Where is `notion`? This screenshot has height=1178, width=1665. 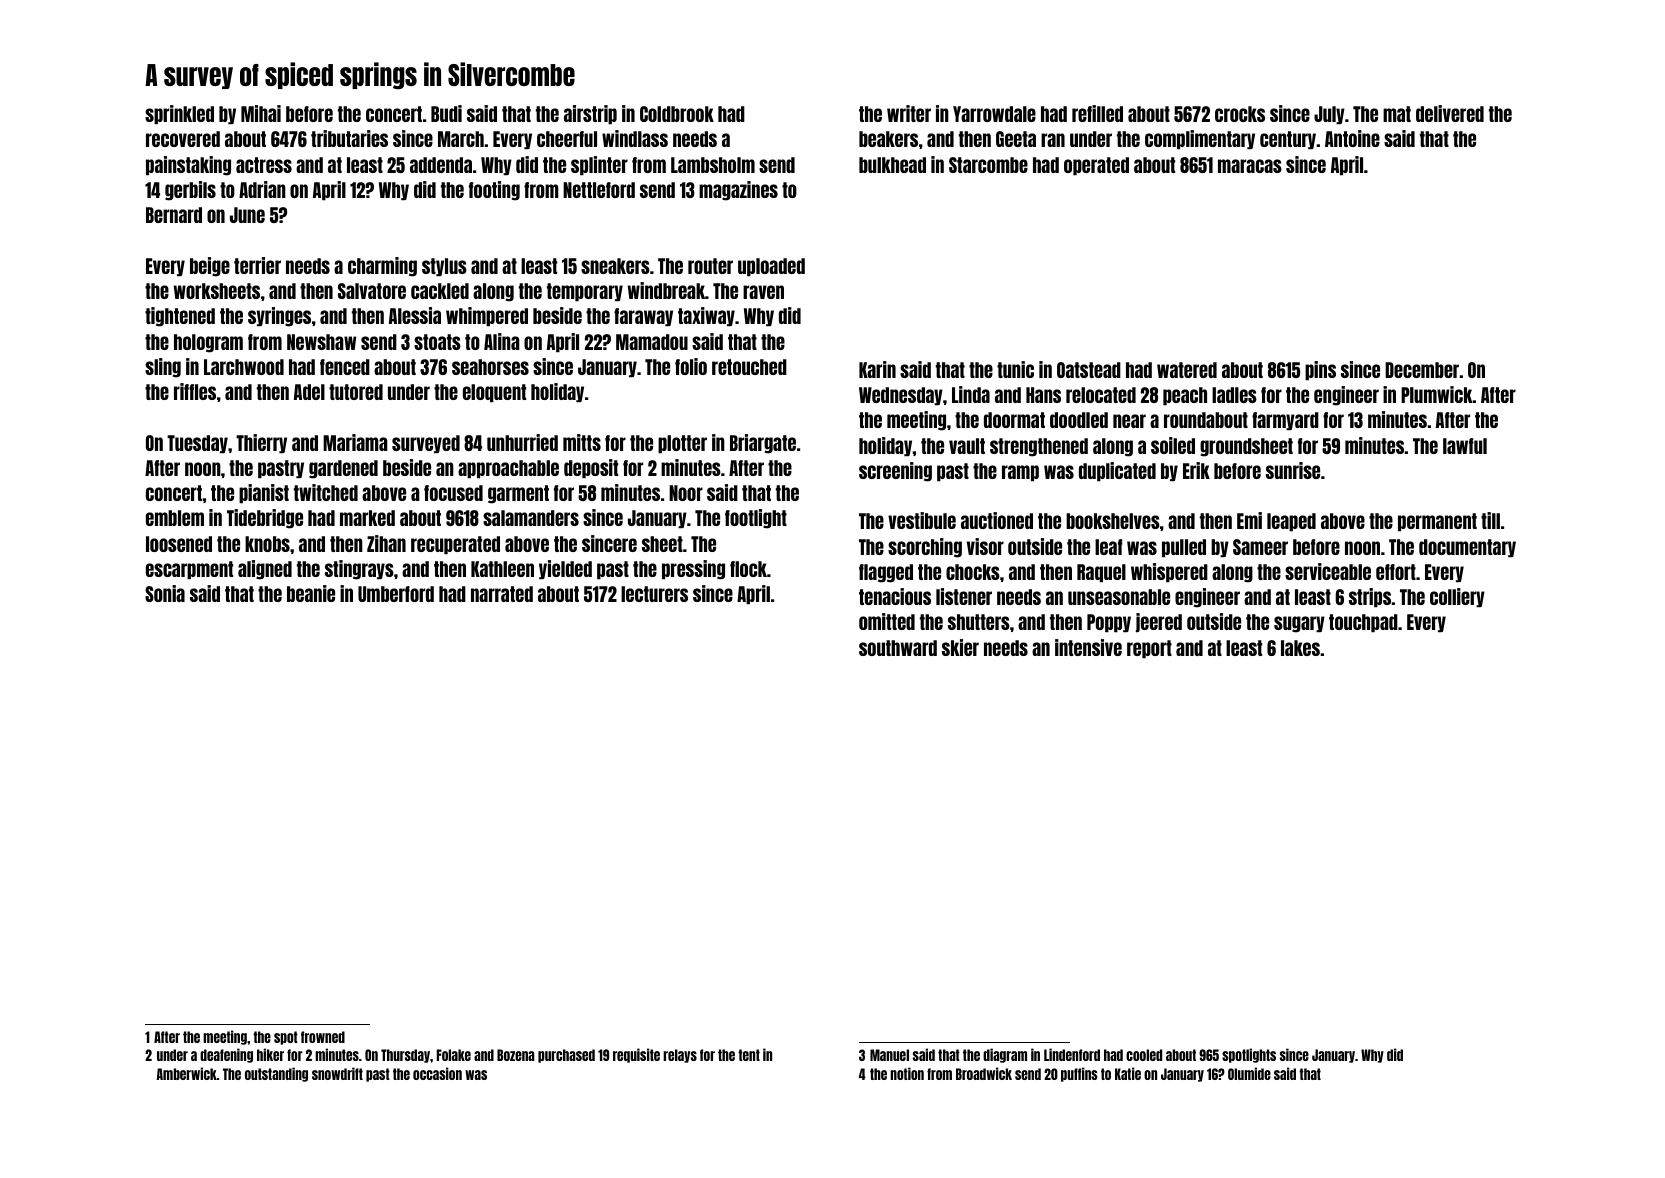 notion is located at coordinates (907, 1073).
